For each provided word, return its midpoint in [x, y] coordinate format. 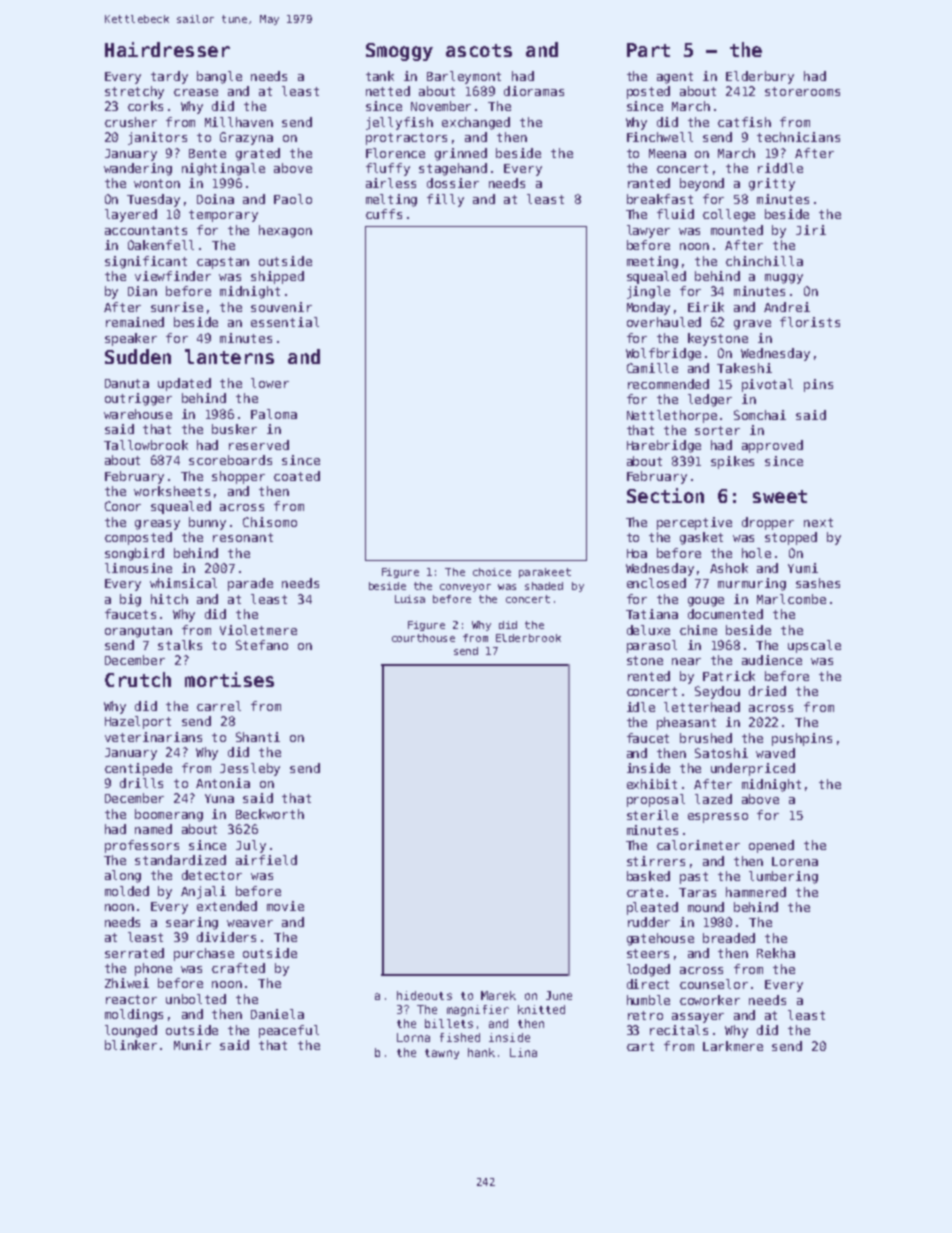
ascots [479, 50]
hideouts [424, 995]
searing [192, 923]
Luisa [410, 599]
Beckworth [270, 814]
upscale [814, 646]
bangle [219, 77]
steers [648, 953]
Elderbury [760, 77]
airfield [266, 860]
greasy [157, 525]
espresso [718, 818]
